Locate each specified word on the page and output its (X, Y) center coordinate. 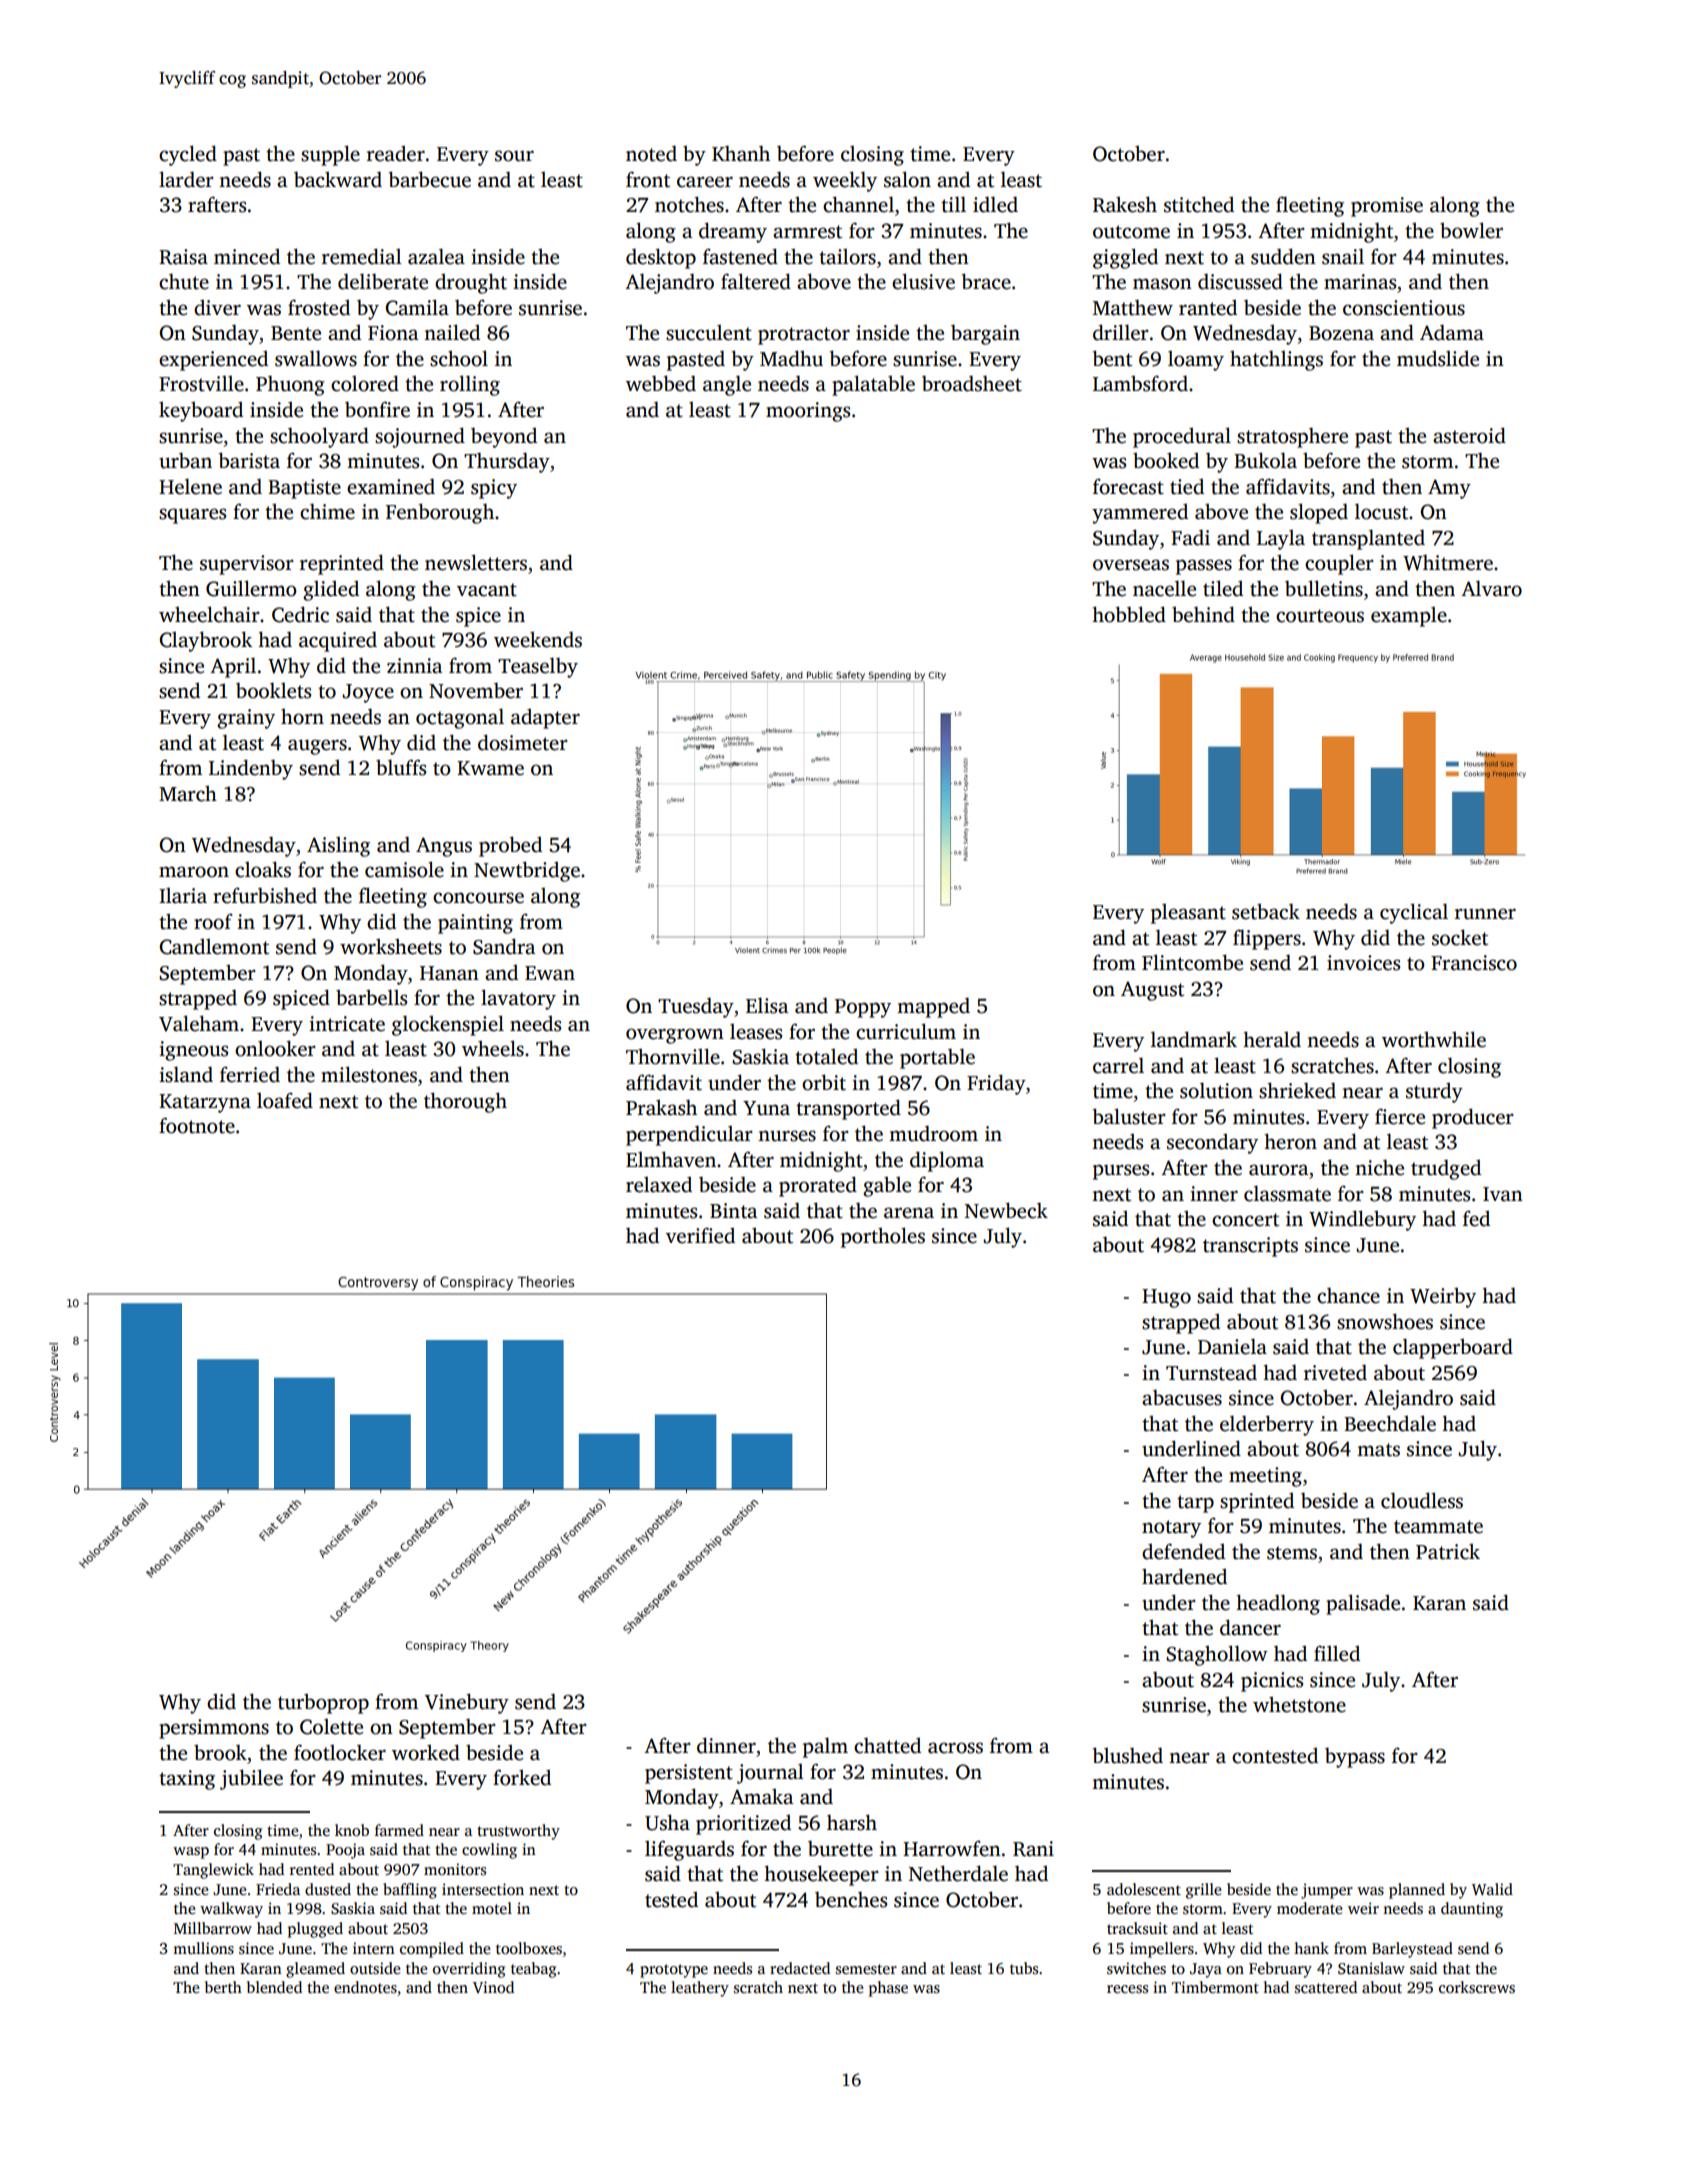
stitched (1199, 204)
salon (907, 179)
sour (514, 156)
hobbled (1129, 614)
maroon (194, 872)
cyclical (1414, 913)
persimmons (214, 1729)
